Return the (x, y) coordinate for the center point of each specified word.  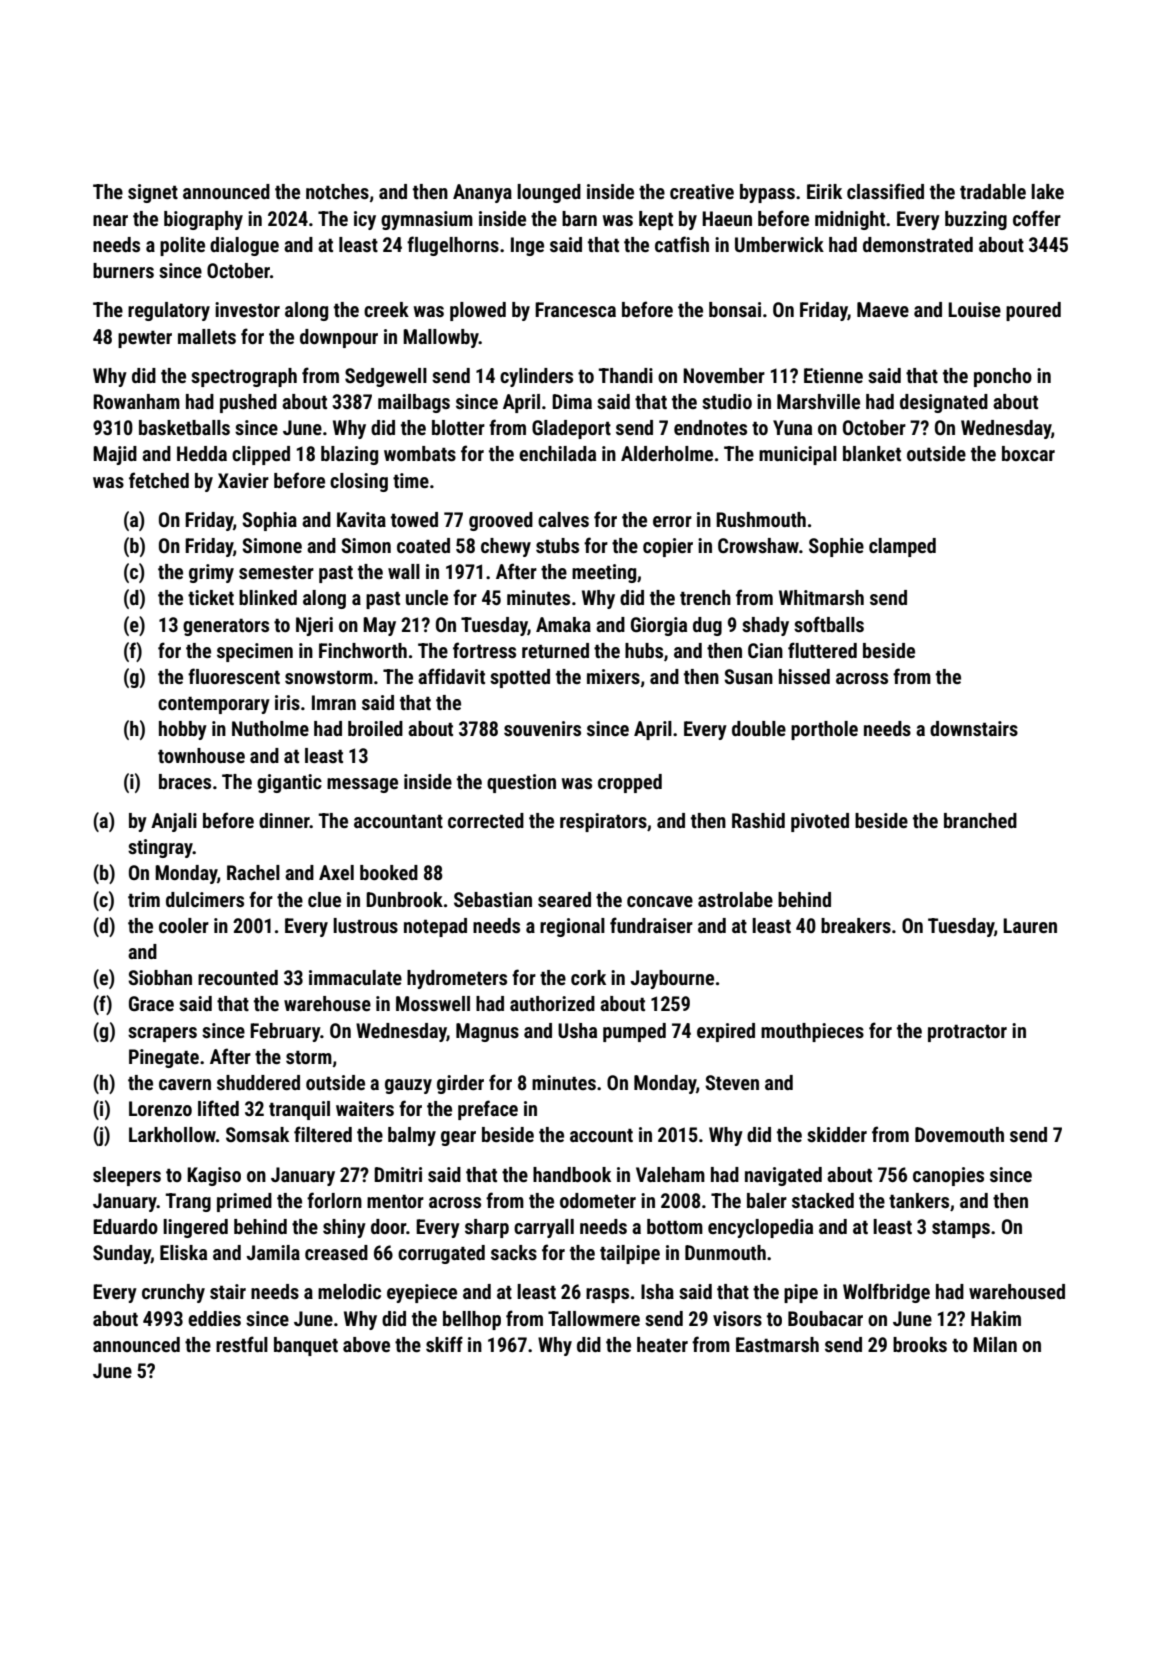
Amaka (563, 624)
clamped (902, 547)
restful (242, 1344)
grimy (211, 573)
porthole (824, 730)
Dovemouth (959, 1134)
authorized (552, 1003)
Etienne (833, 375)
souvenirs (542, 728)
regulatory (169, 311)
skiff (444, 1344)
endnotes (710, 427)
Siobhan (160, 977)
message (362, 785)
